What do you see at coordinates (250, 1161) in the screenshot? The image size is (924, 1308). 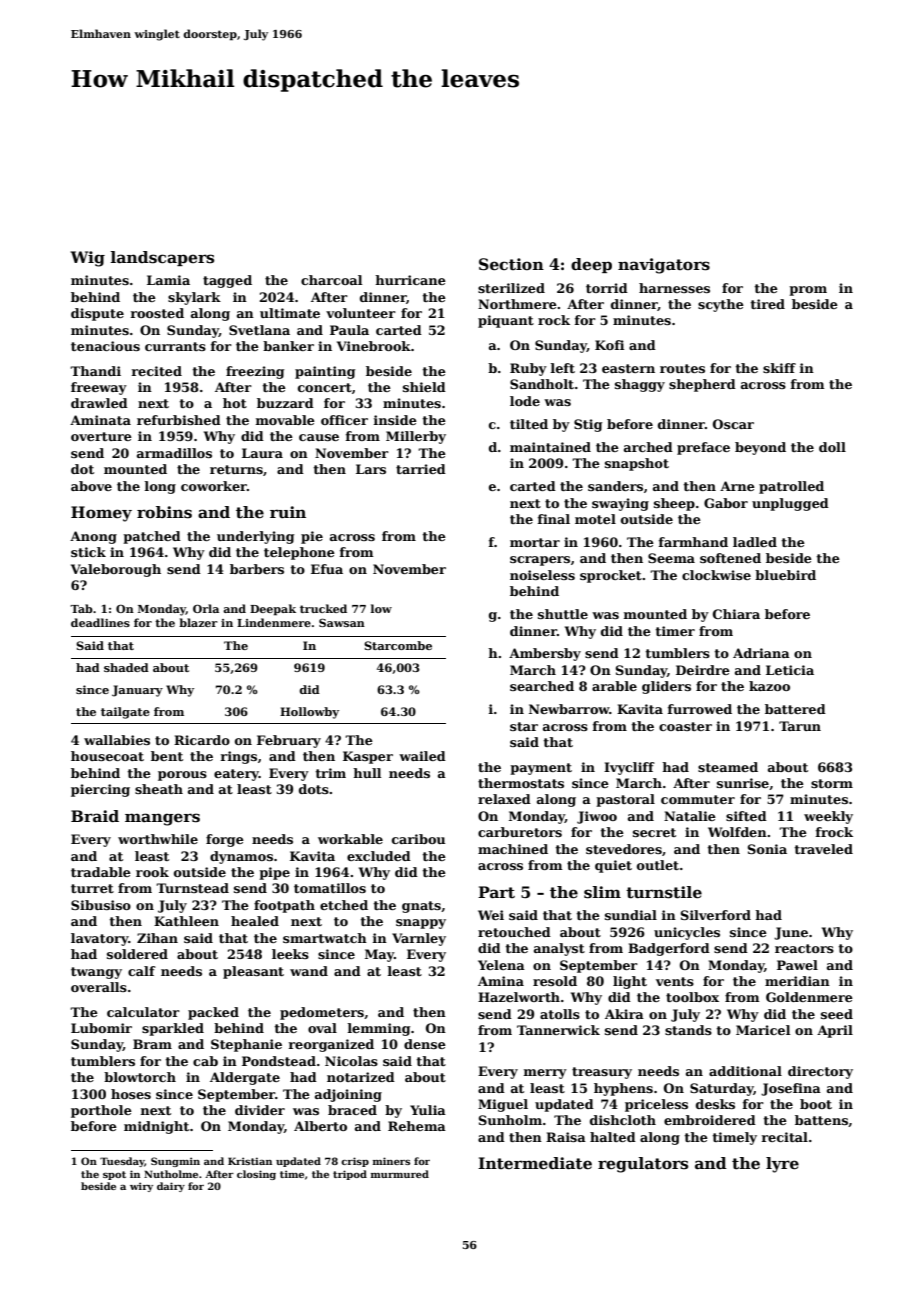 I see `Kristian` at bounding box center [250, 1161].
